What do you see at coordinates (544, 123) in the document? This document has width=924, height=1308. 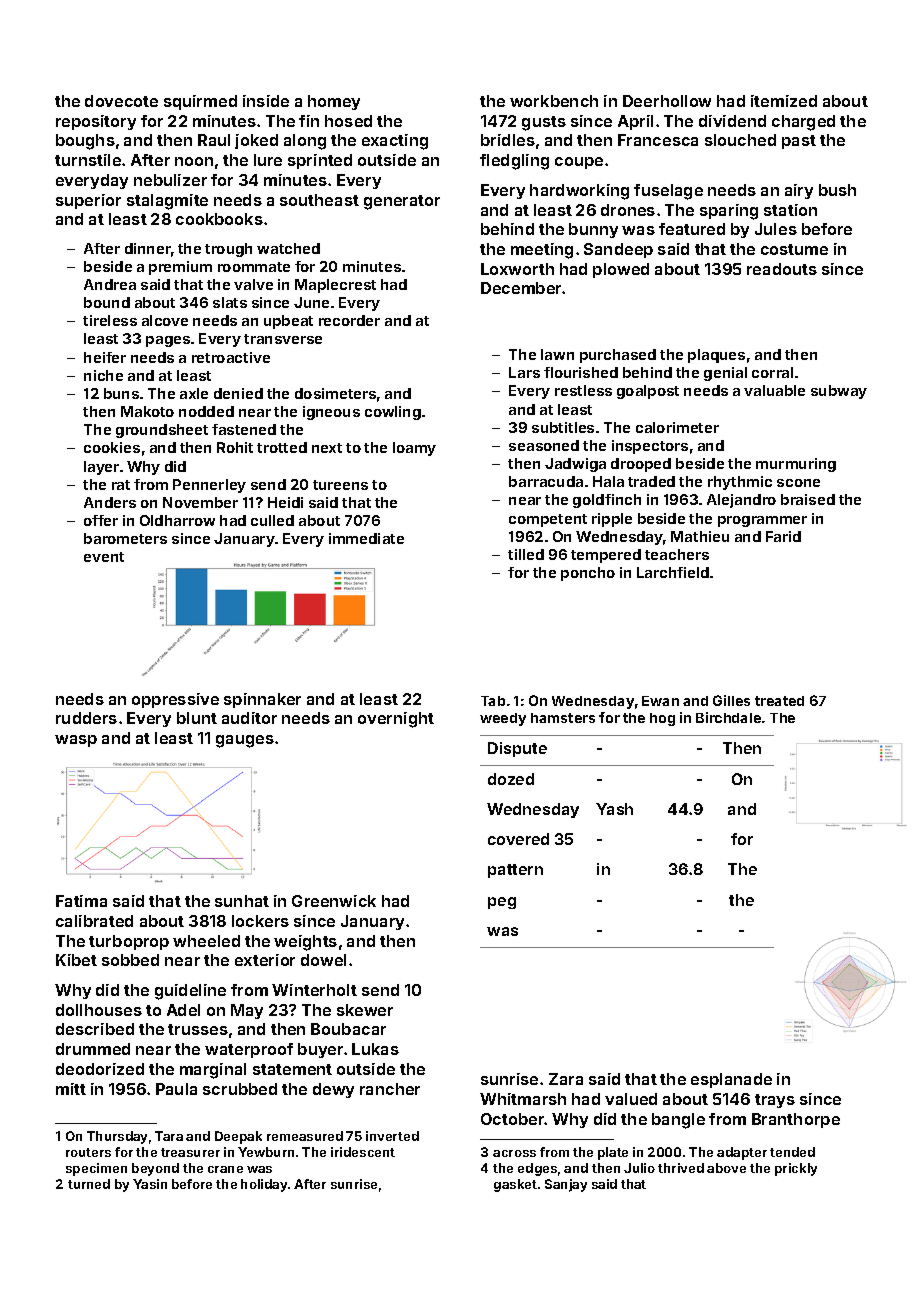 I see `gusts` at bounding box center [544, 123].
